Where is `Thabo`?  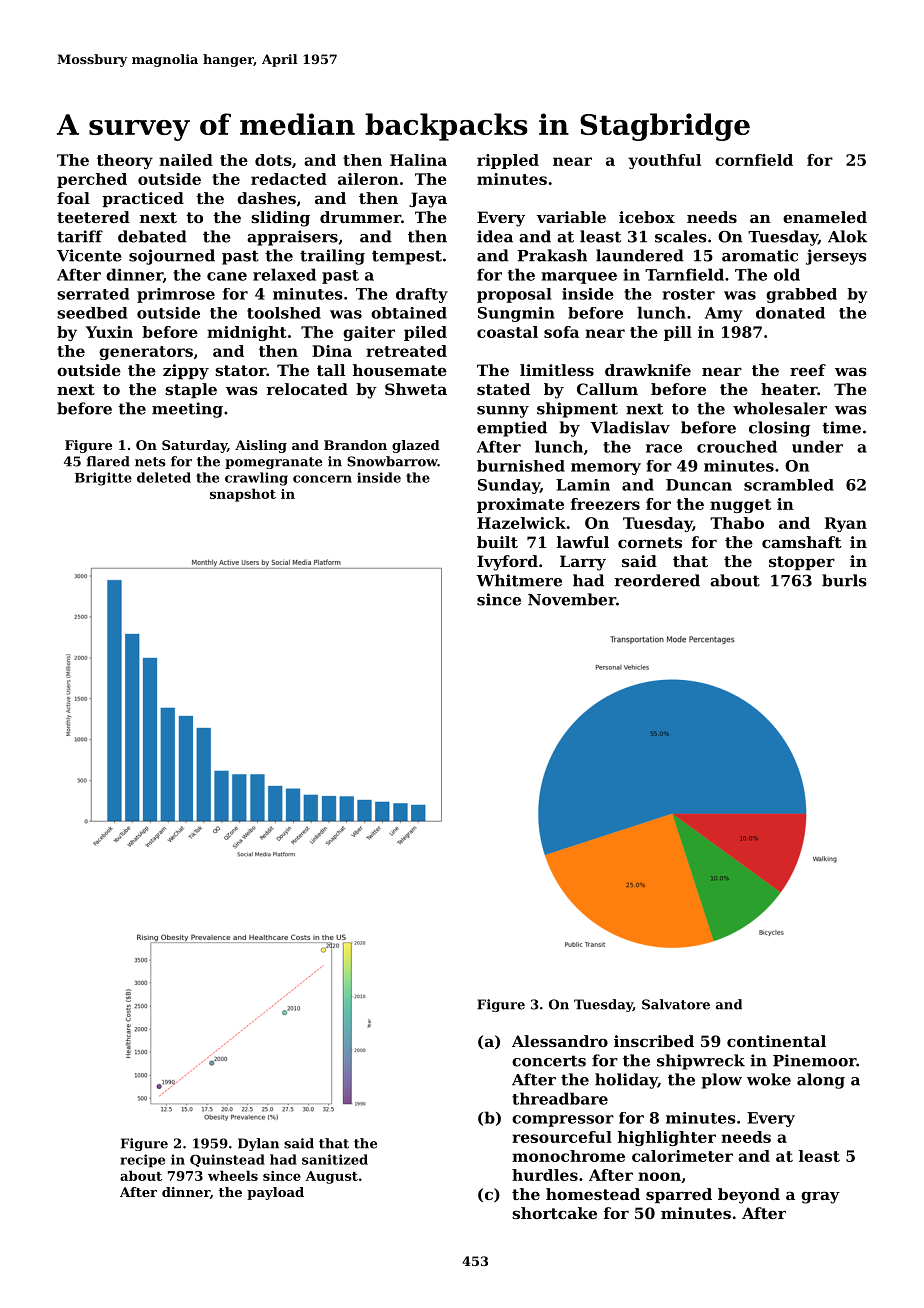
Thabo is located at coordinates (737, 523).
